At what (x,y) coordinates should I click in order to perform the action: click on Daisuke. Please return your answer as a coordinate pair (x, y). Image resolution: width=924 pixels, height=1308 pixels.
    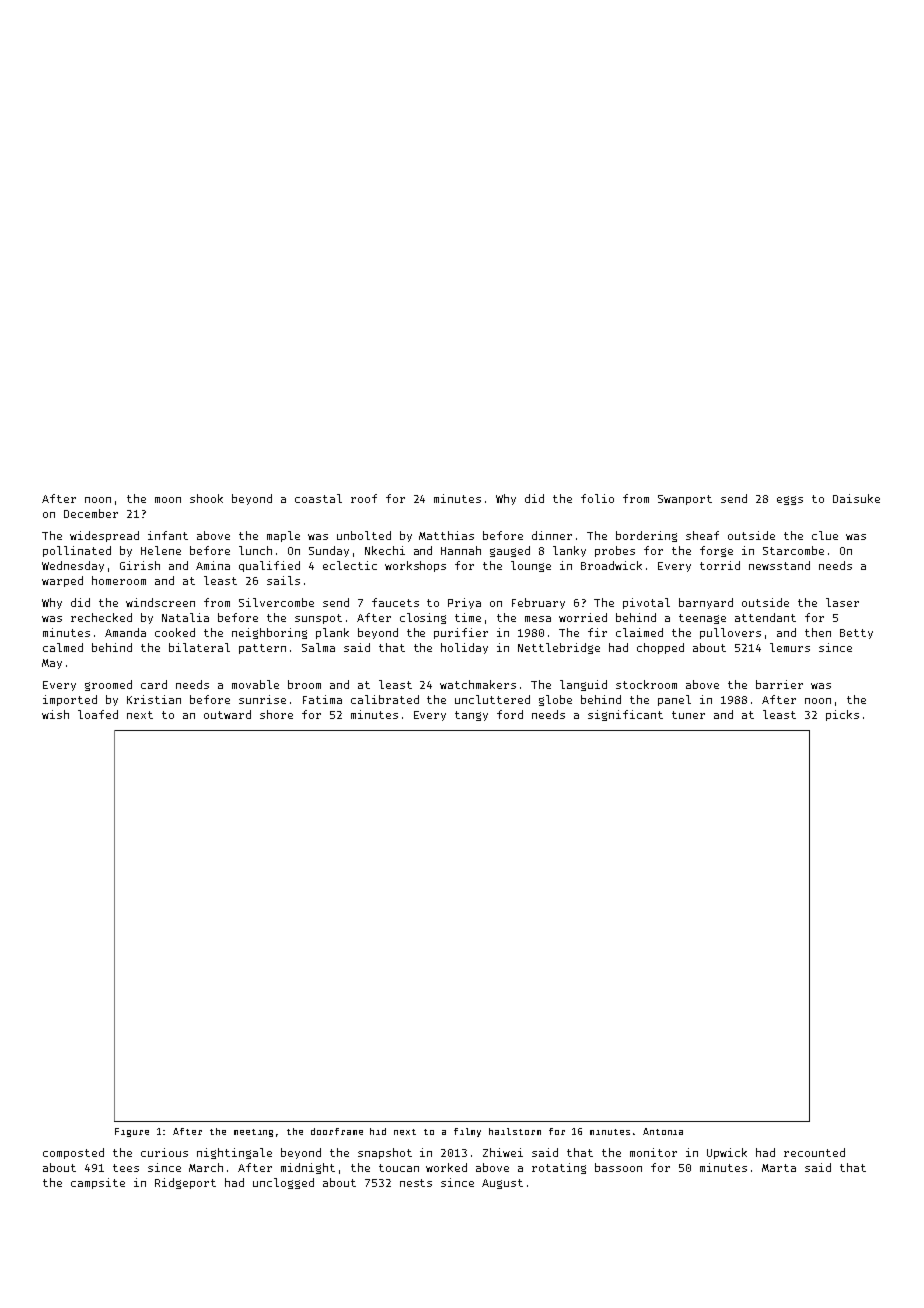
    Looking at the image, I should click on (856, 498).
